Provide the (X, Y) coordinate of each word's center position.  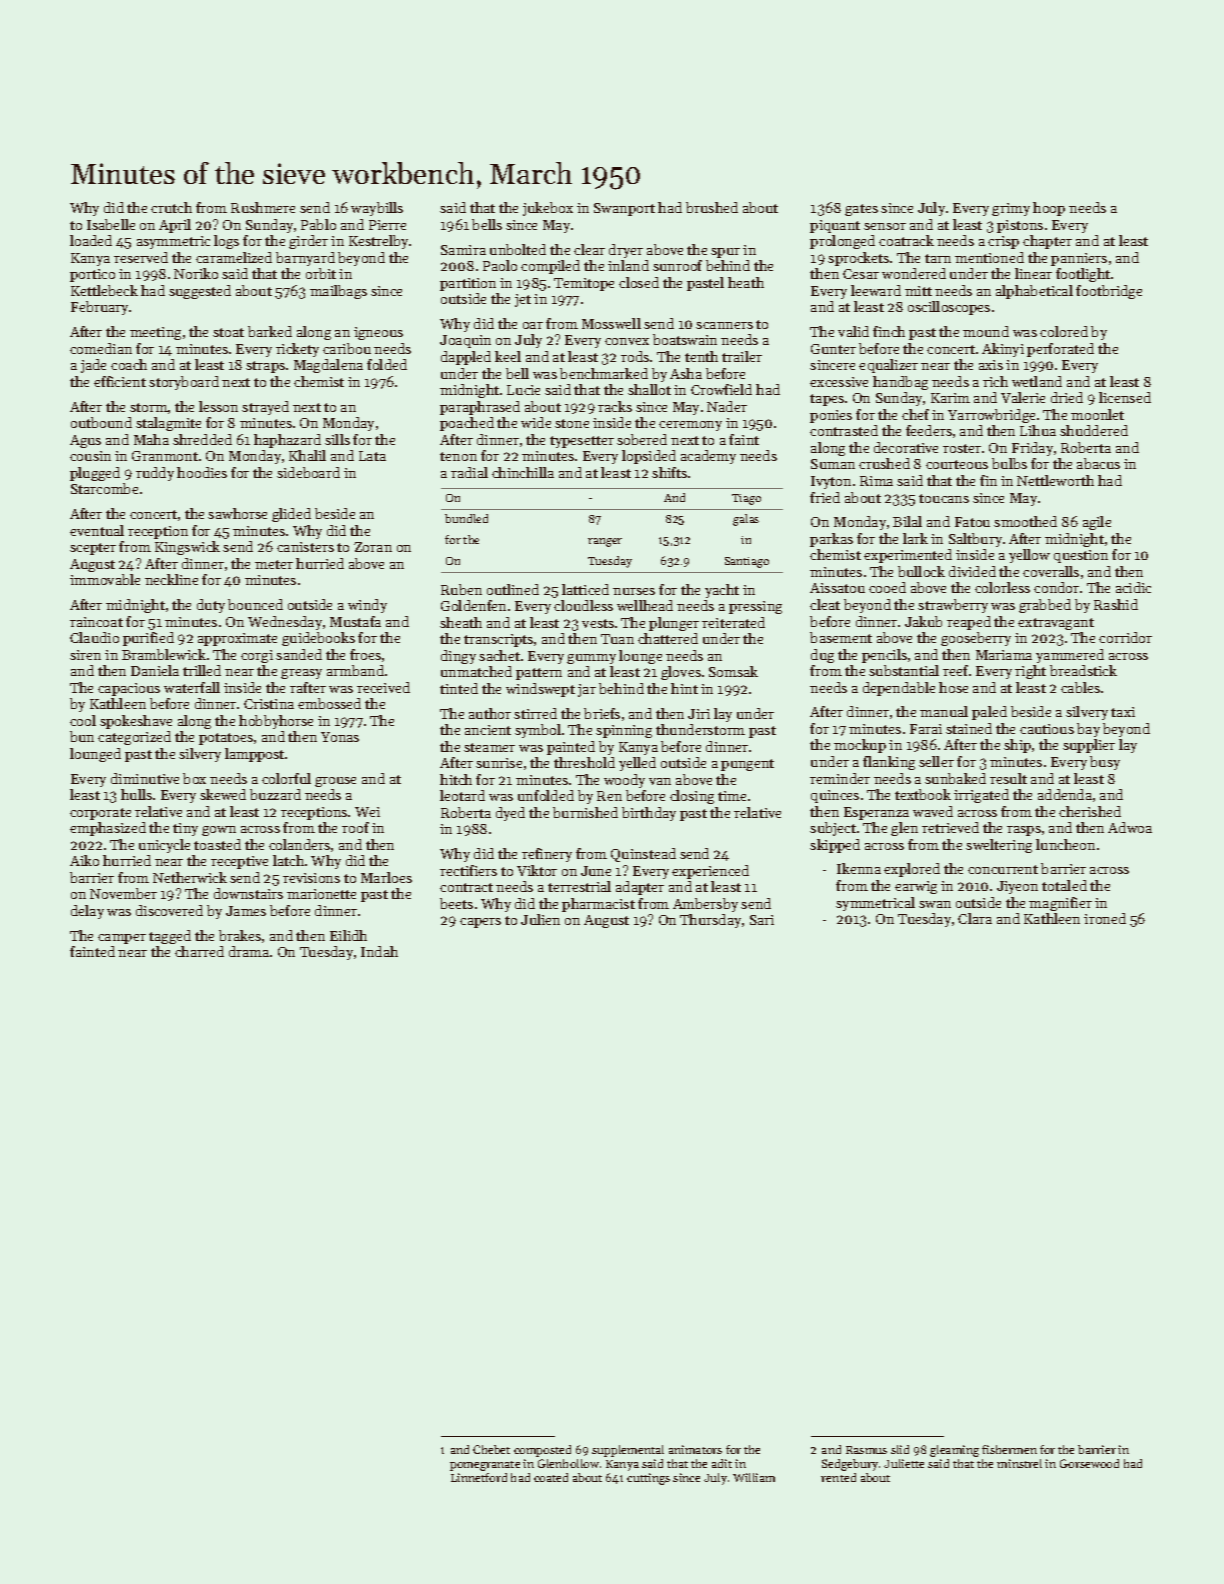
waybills (377, 209)
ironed (1105, 918)
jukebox (548, 209)
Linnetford (479, 1477)
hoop (1049, 209)
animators (695, 1449)
